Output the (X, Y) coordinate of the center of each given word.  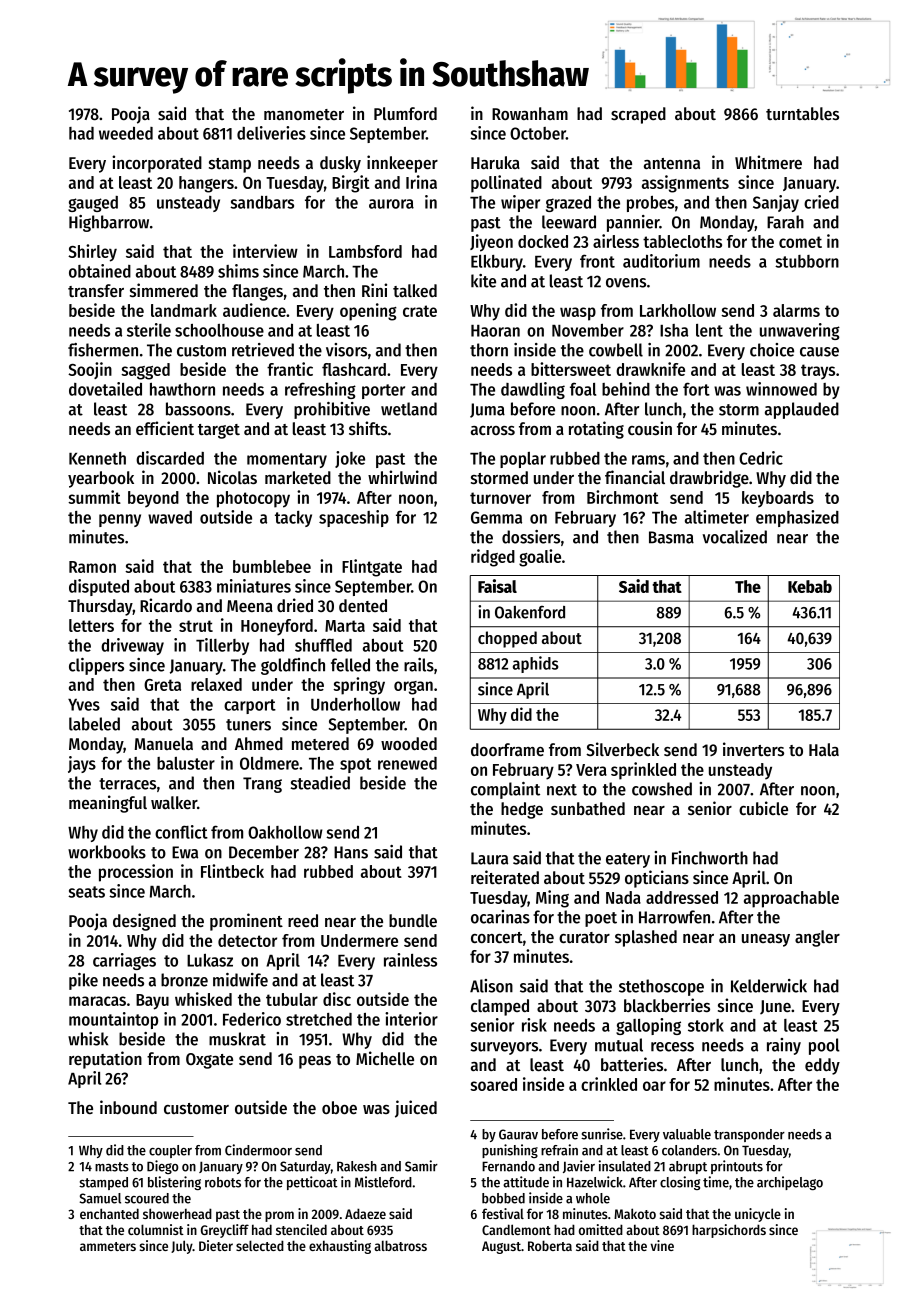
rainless (410, 960)
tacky (293, 519)
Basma (671, 537)
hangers (206, 184)
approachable (791, 899)
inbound (128, 1107)
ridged (493, 558)
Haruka (495, 162)
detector (247, 940)
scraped (638, 115)
